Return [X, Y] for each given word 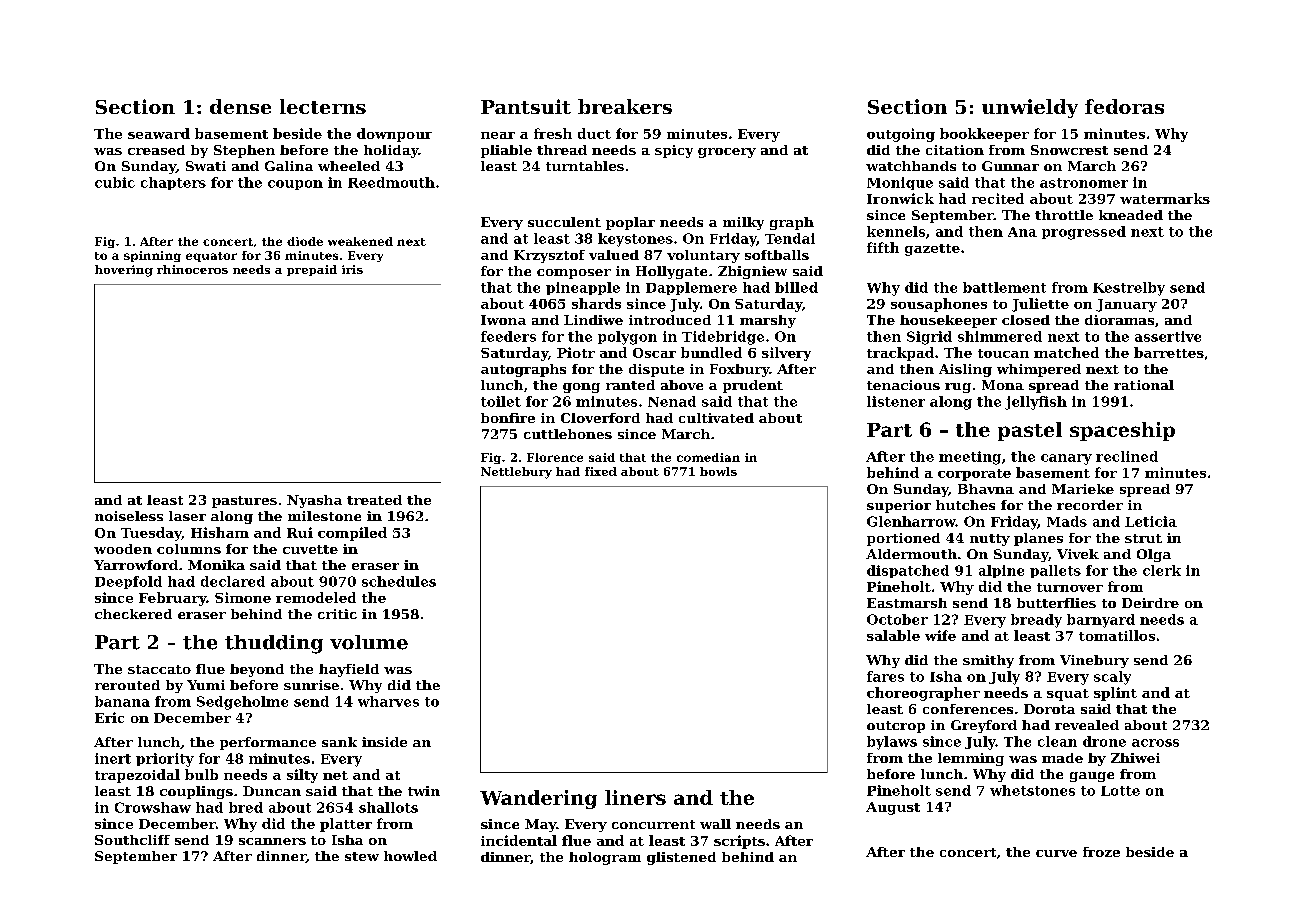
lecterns [323, 106]
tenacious [903, 385]
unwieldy [1030, 108]
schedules [399, 581]
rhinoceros [192, 269]
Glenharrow [911, 521]
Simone [243, 597]
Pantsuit [526, 106]
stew [362, 856]
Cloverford [600, 418]
